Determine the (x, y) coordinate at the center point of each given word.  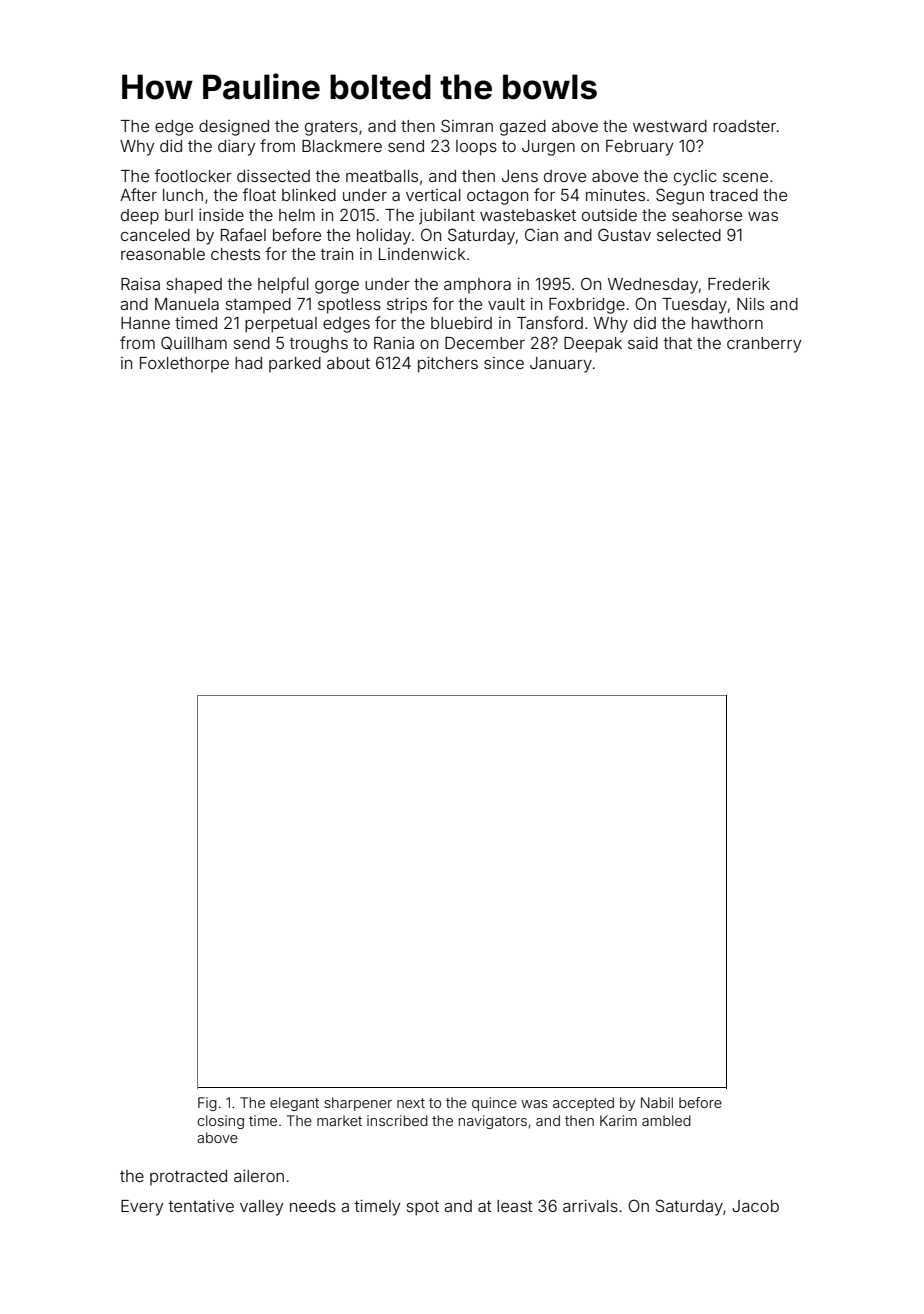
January (561, 365)
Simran (467, 125)
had (248, 363)
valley (261, 1208)
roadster (744, 126)
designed (234, 128)
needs (313, 1206)
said (643, 343)
